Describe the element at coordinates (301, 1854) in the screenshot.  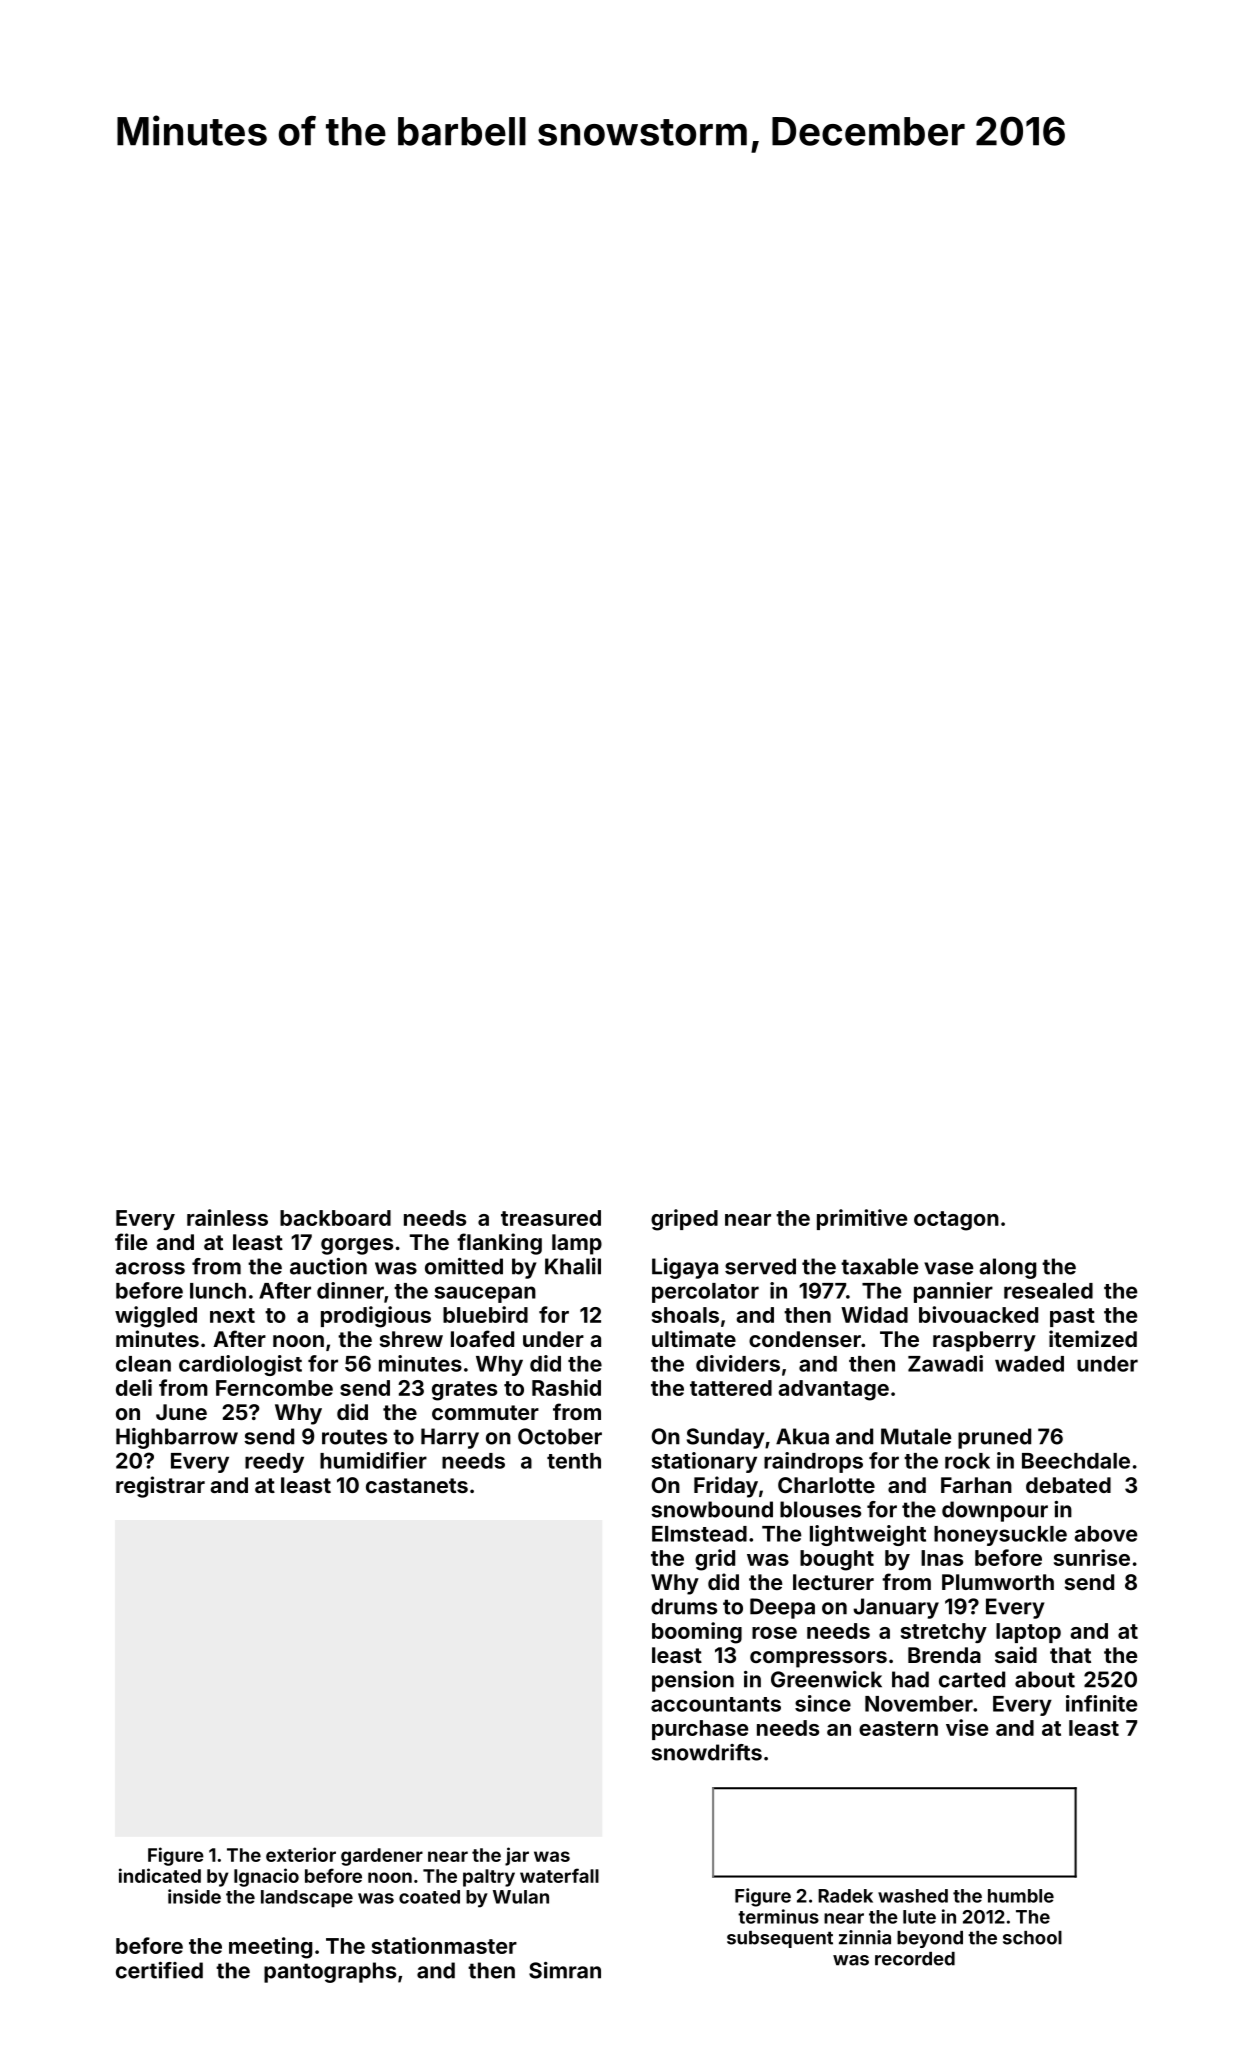
I see `exterior` at that location.
